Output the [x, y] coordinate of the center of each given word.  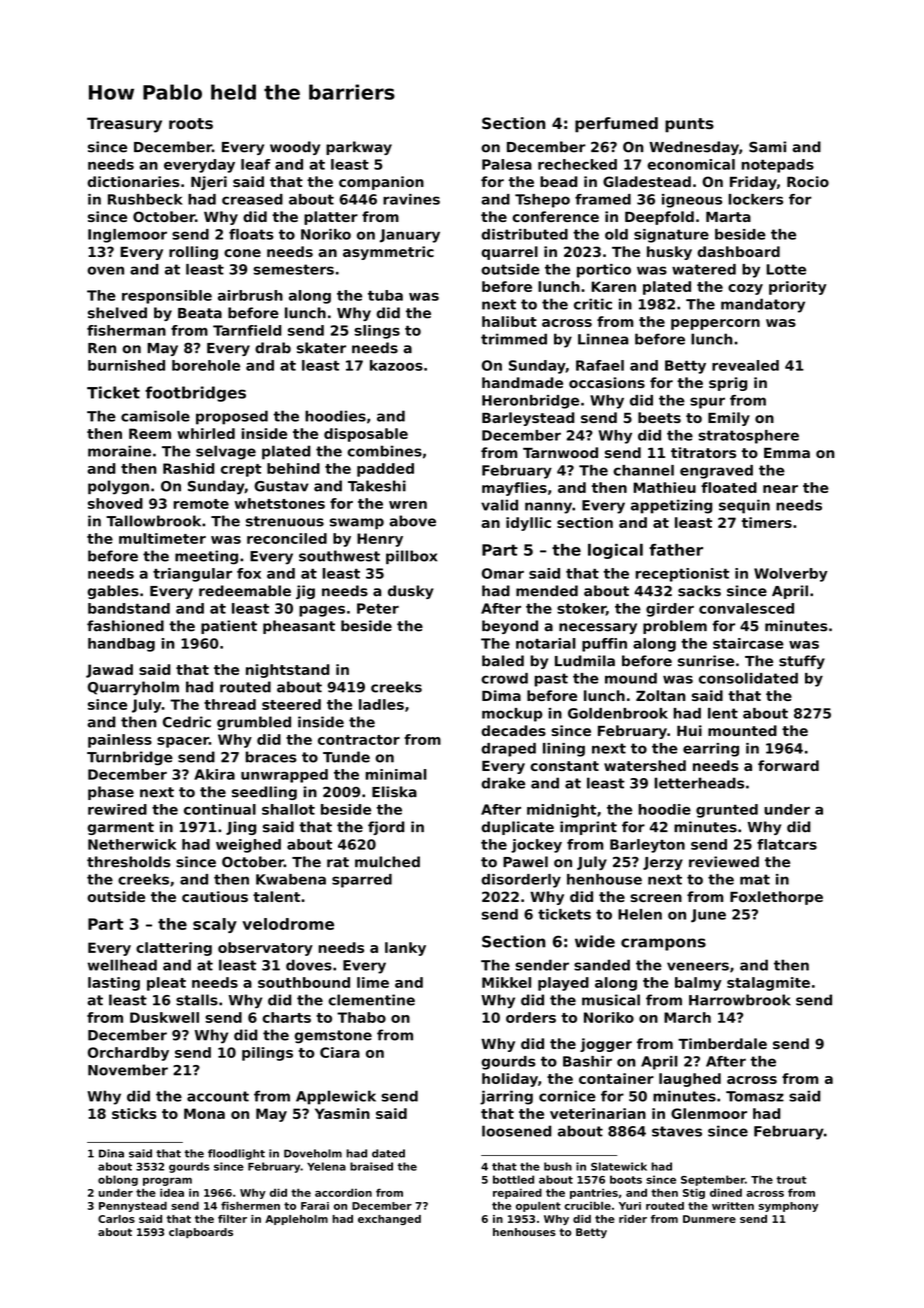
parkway [359, 148]
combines [384, 451]
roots [191, 123]
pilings [267, 1054]
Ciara [340, 1052]
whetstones [280, 503]
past [551, 680]
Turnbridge [130, 758]
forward [788, 765]
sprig [728, 384]
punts [689, 125]
